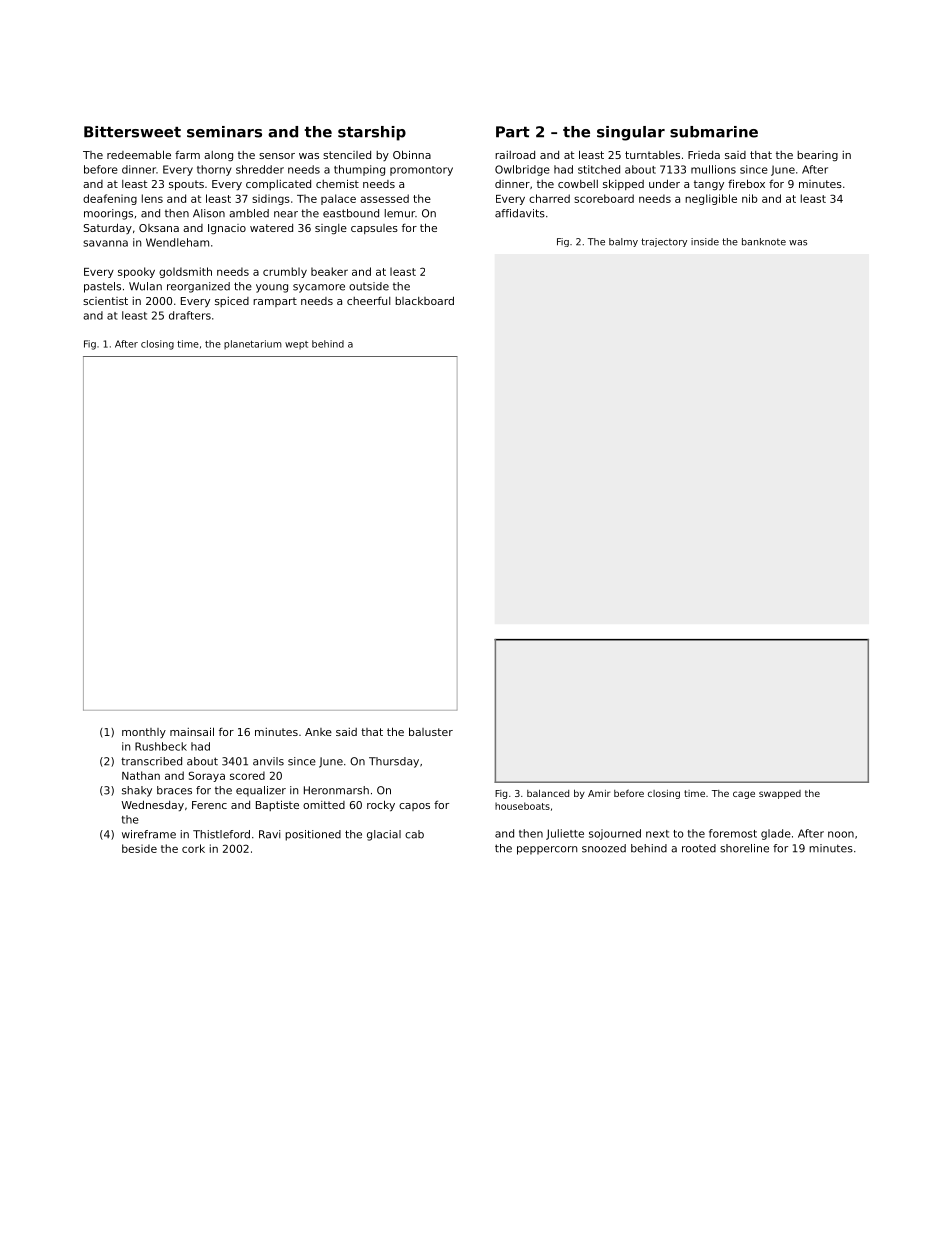  What do you see at coordinates (152, 198) in the image?
I see `lens` at bounding box center [152, 198].
